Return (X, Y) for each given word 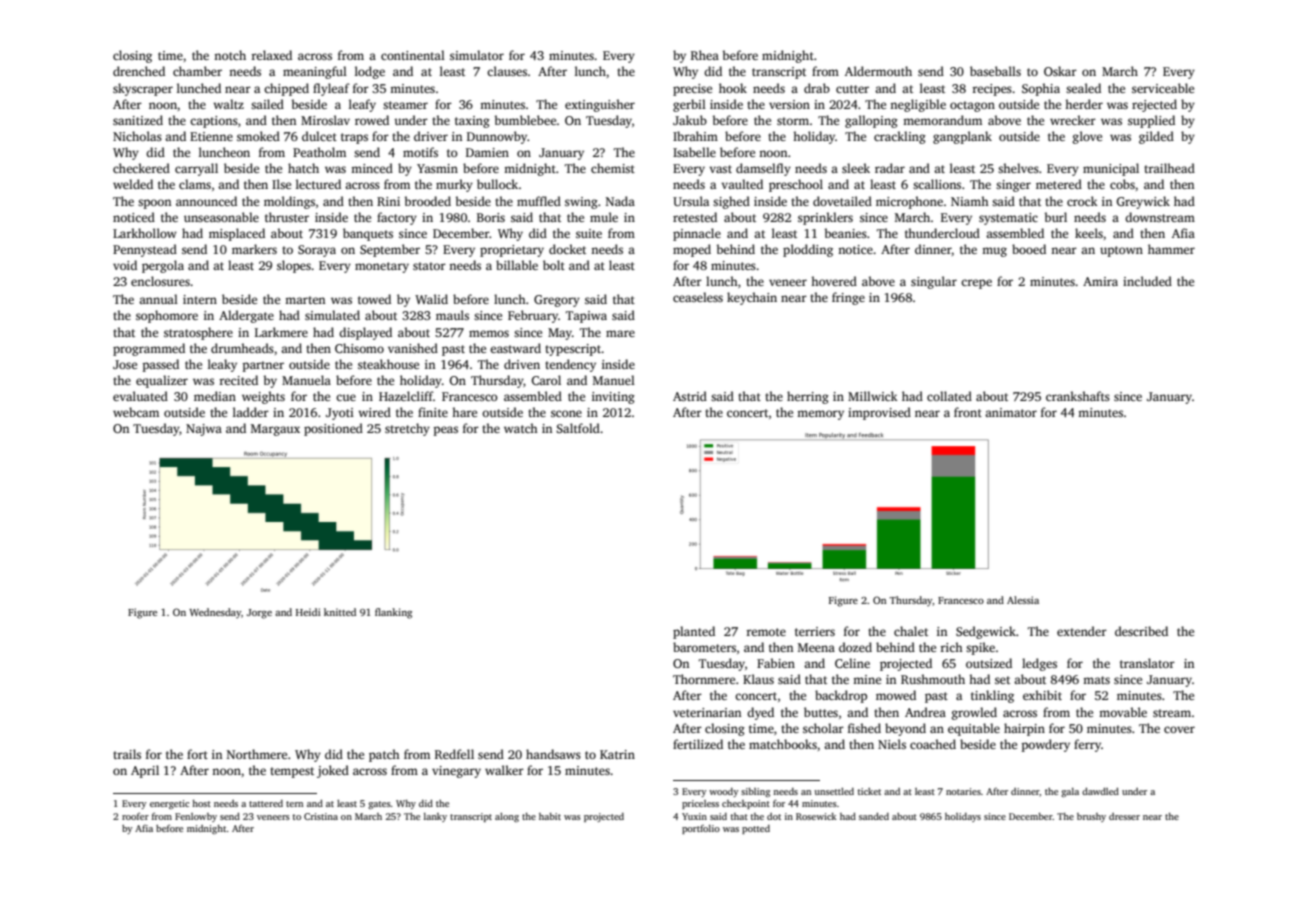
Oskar (1060, 71)
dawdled (1100, 791)
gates (379, 805)
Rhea (705, 55)
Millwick (873, 396)
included (1147, 281)
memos (489, 333)
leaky (222, 365)
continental (413, 55)
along (507, 817)
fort (197, 754)
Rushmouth (933, 679)
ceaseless (698, 297)
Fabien (776, 663)
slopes (294, 266)
